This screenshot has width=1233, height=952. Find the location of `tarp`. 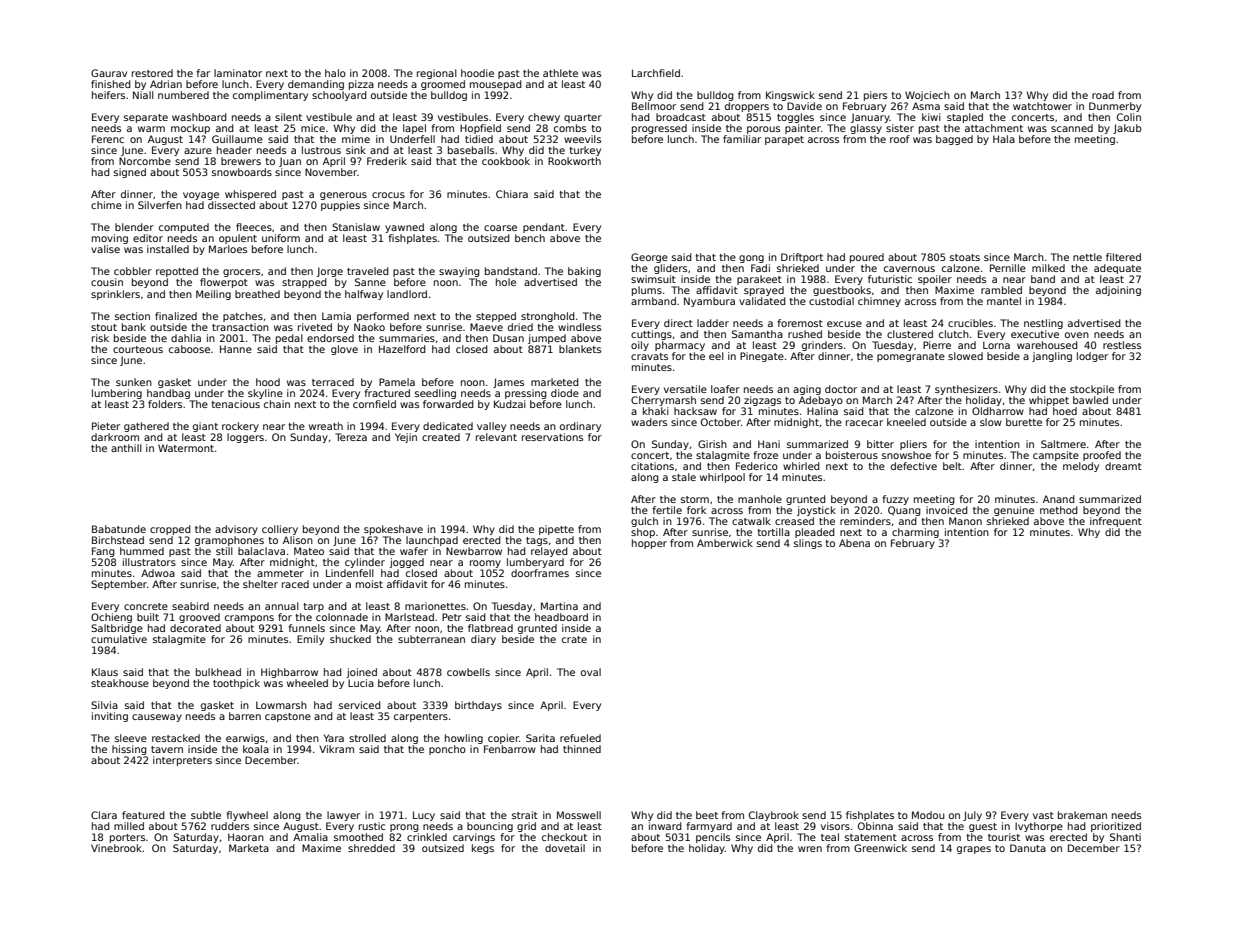

tarp is located at coordinates (313, 607).
